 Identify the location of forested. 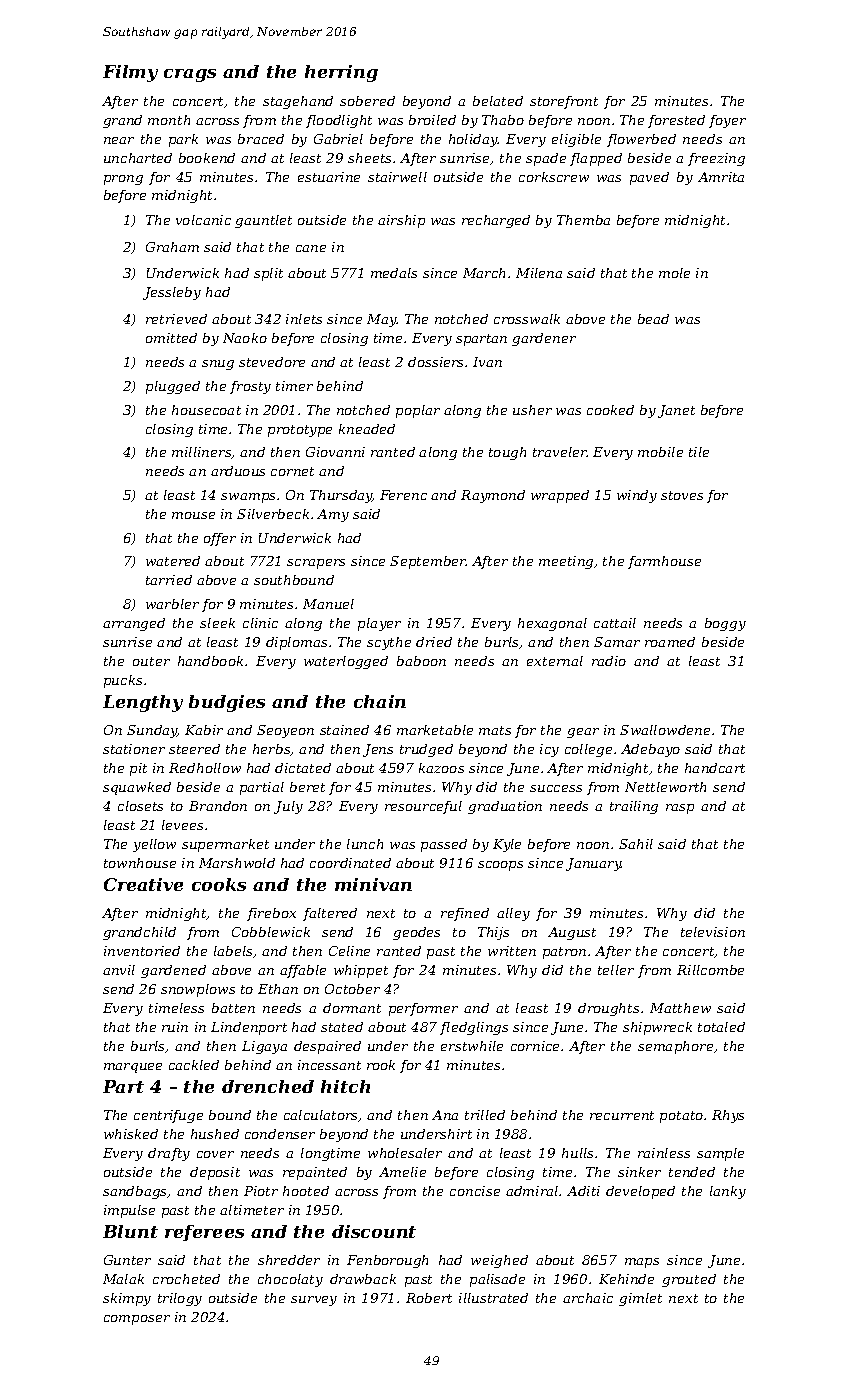
(676, 121).
